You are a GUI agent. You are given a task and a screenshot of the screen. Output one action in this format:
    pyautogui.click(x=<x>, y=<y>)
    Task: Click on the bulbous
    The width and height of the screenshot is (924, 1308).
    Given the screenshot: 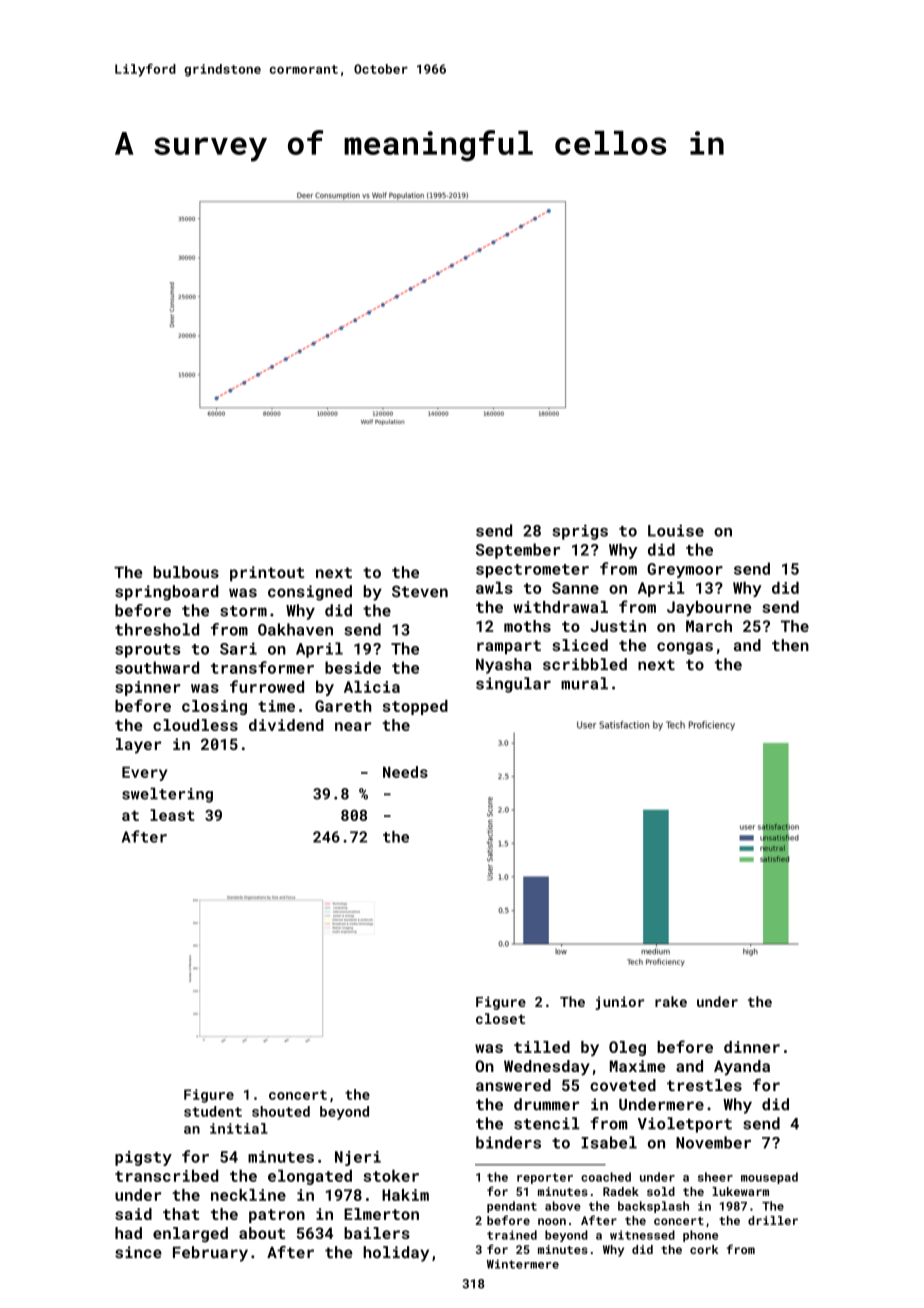 What is the action you would take?
    pyautogui.click(x=186, y=572)
